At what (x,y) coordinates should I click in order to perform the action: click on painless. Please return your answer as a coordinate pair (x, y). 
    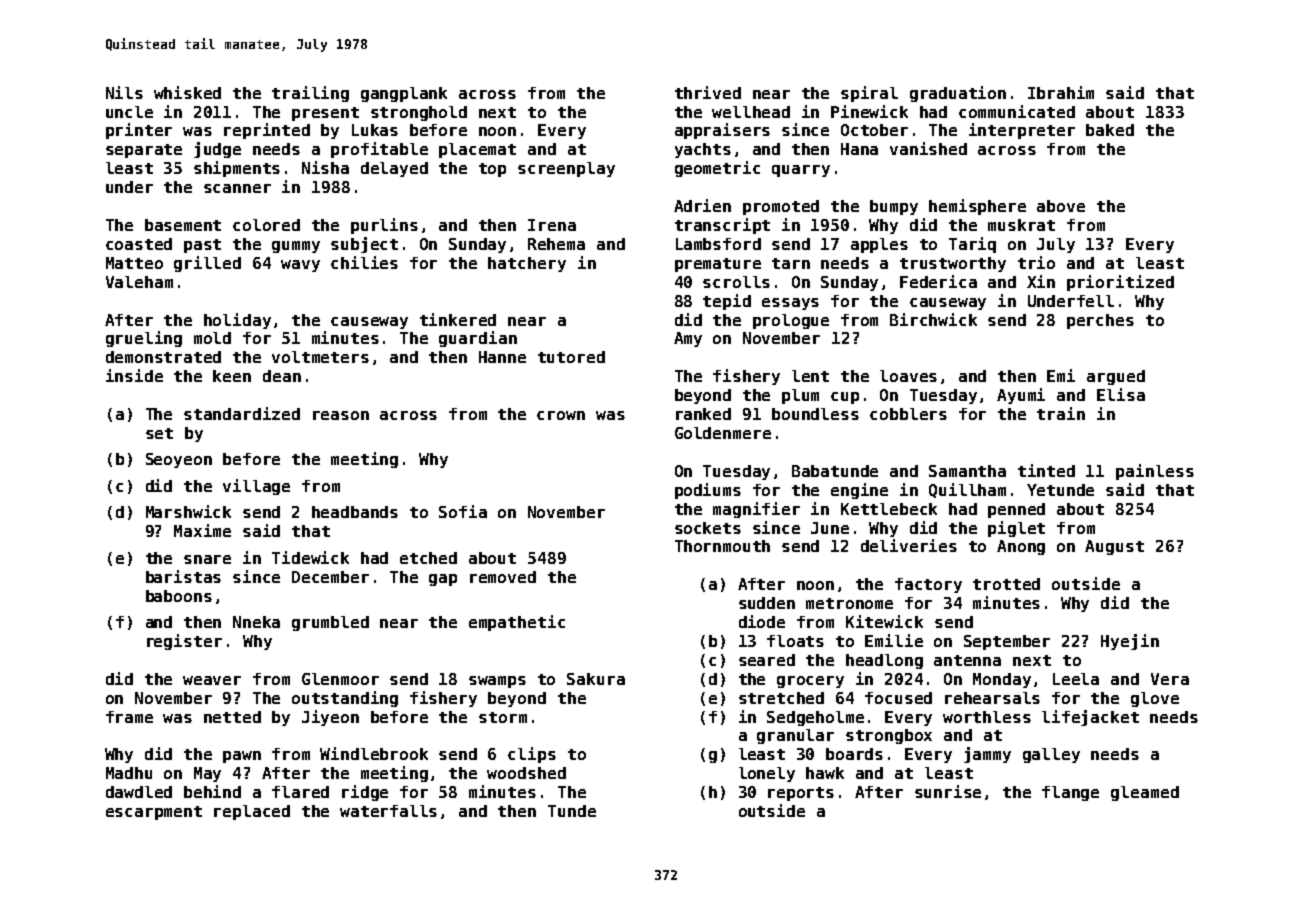
    Looking at the image, I should click on (1155, 472).
